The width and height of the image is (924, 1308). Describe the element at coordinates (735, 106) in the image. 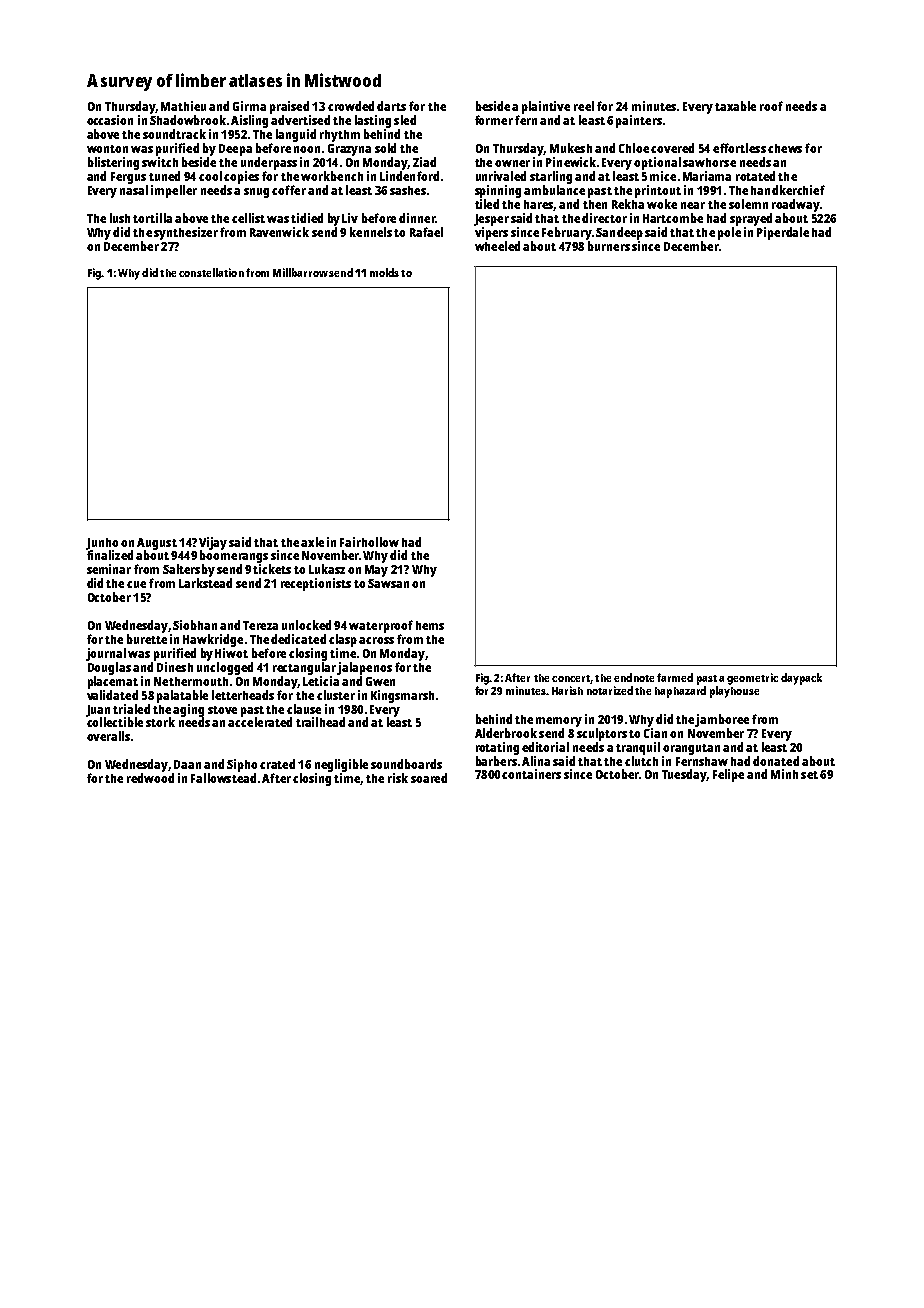

I see `taxable` at that location.
